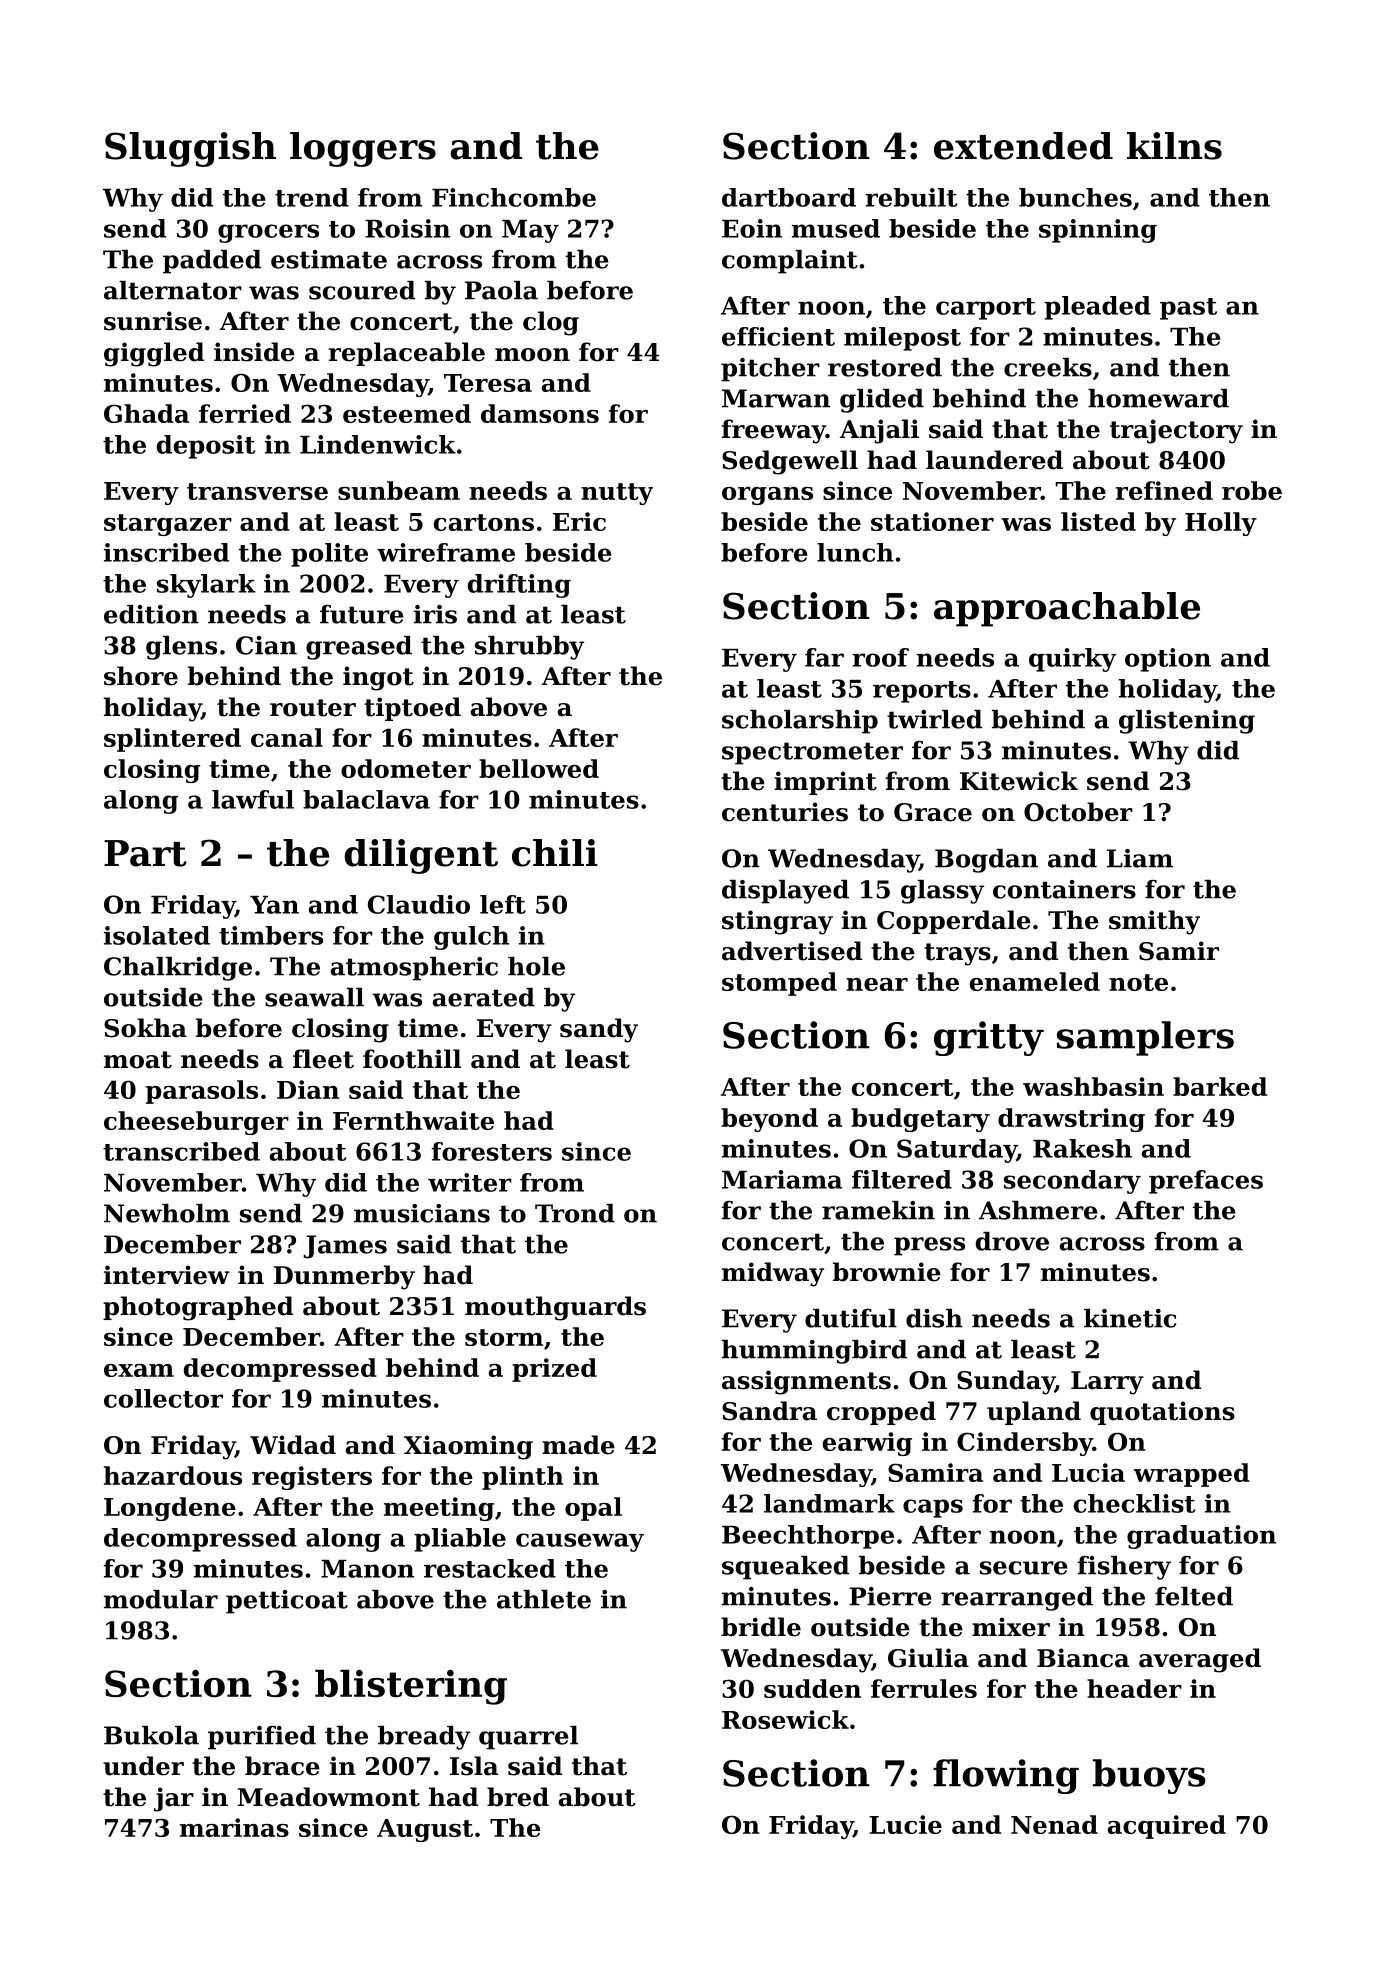  I want to click on Longdene, so click(170, 1509).
